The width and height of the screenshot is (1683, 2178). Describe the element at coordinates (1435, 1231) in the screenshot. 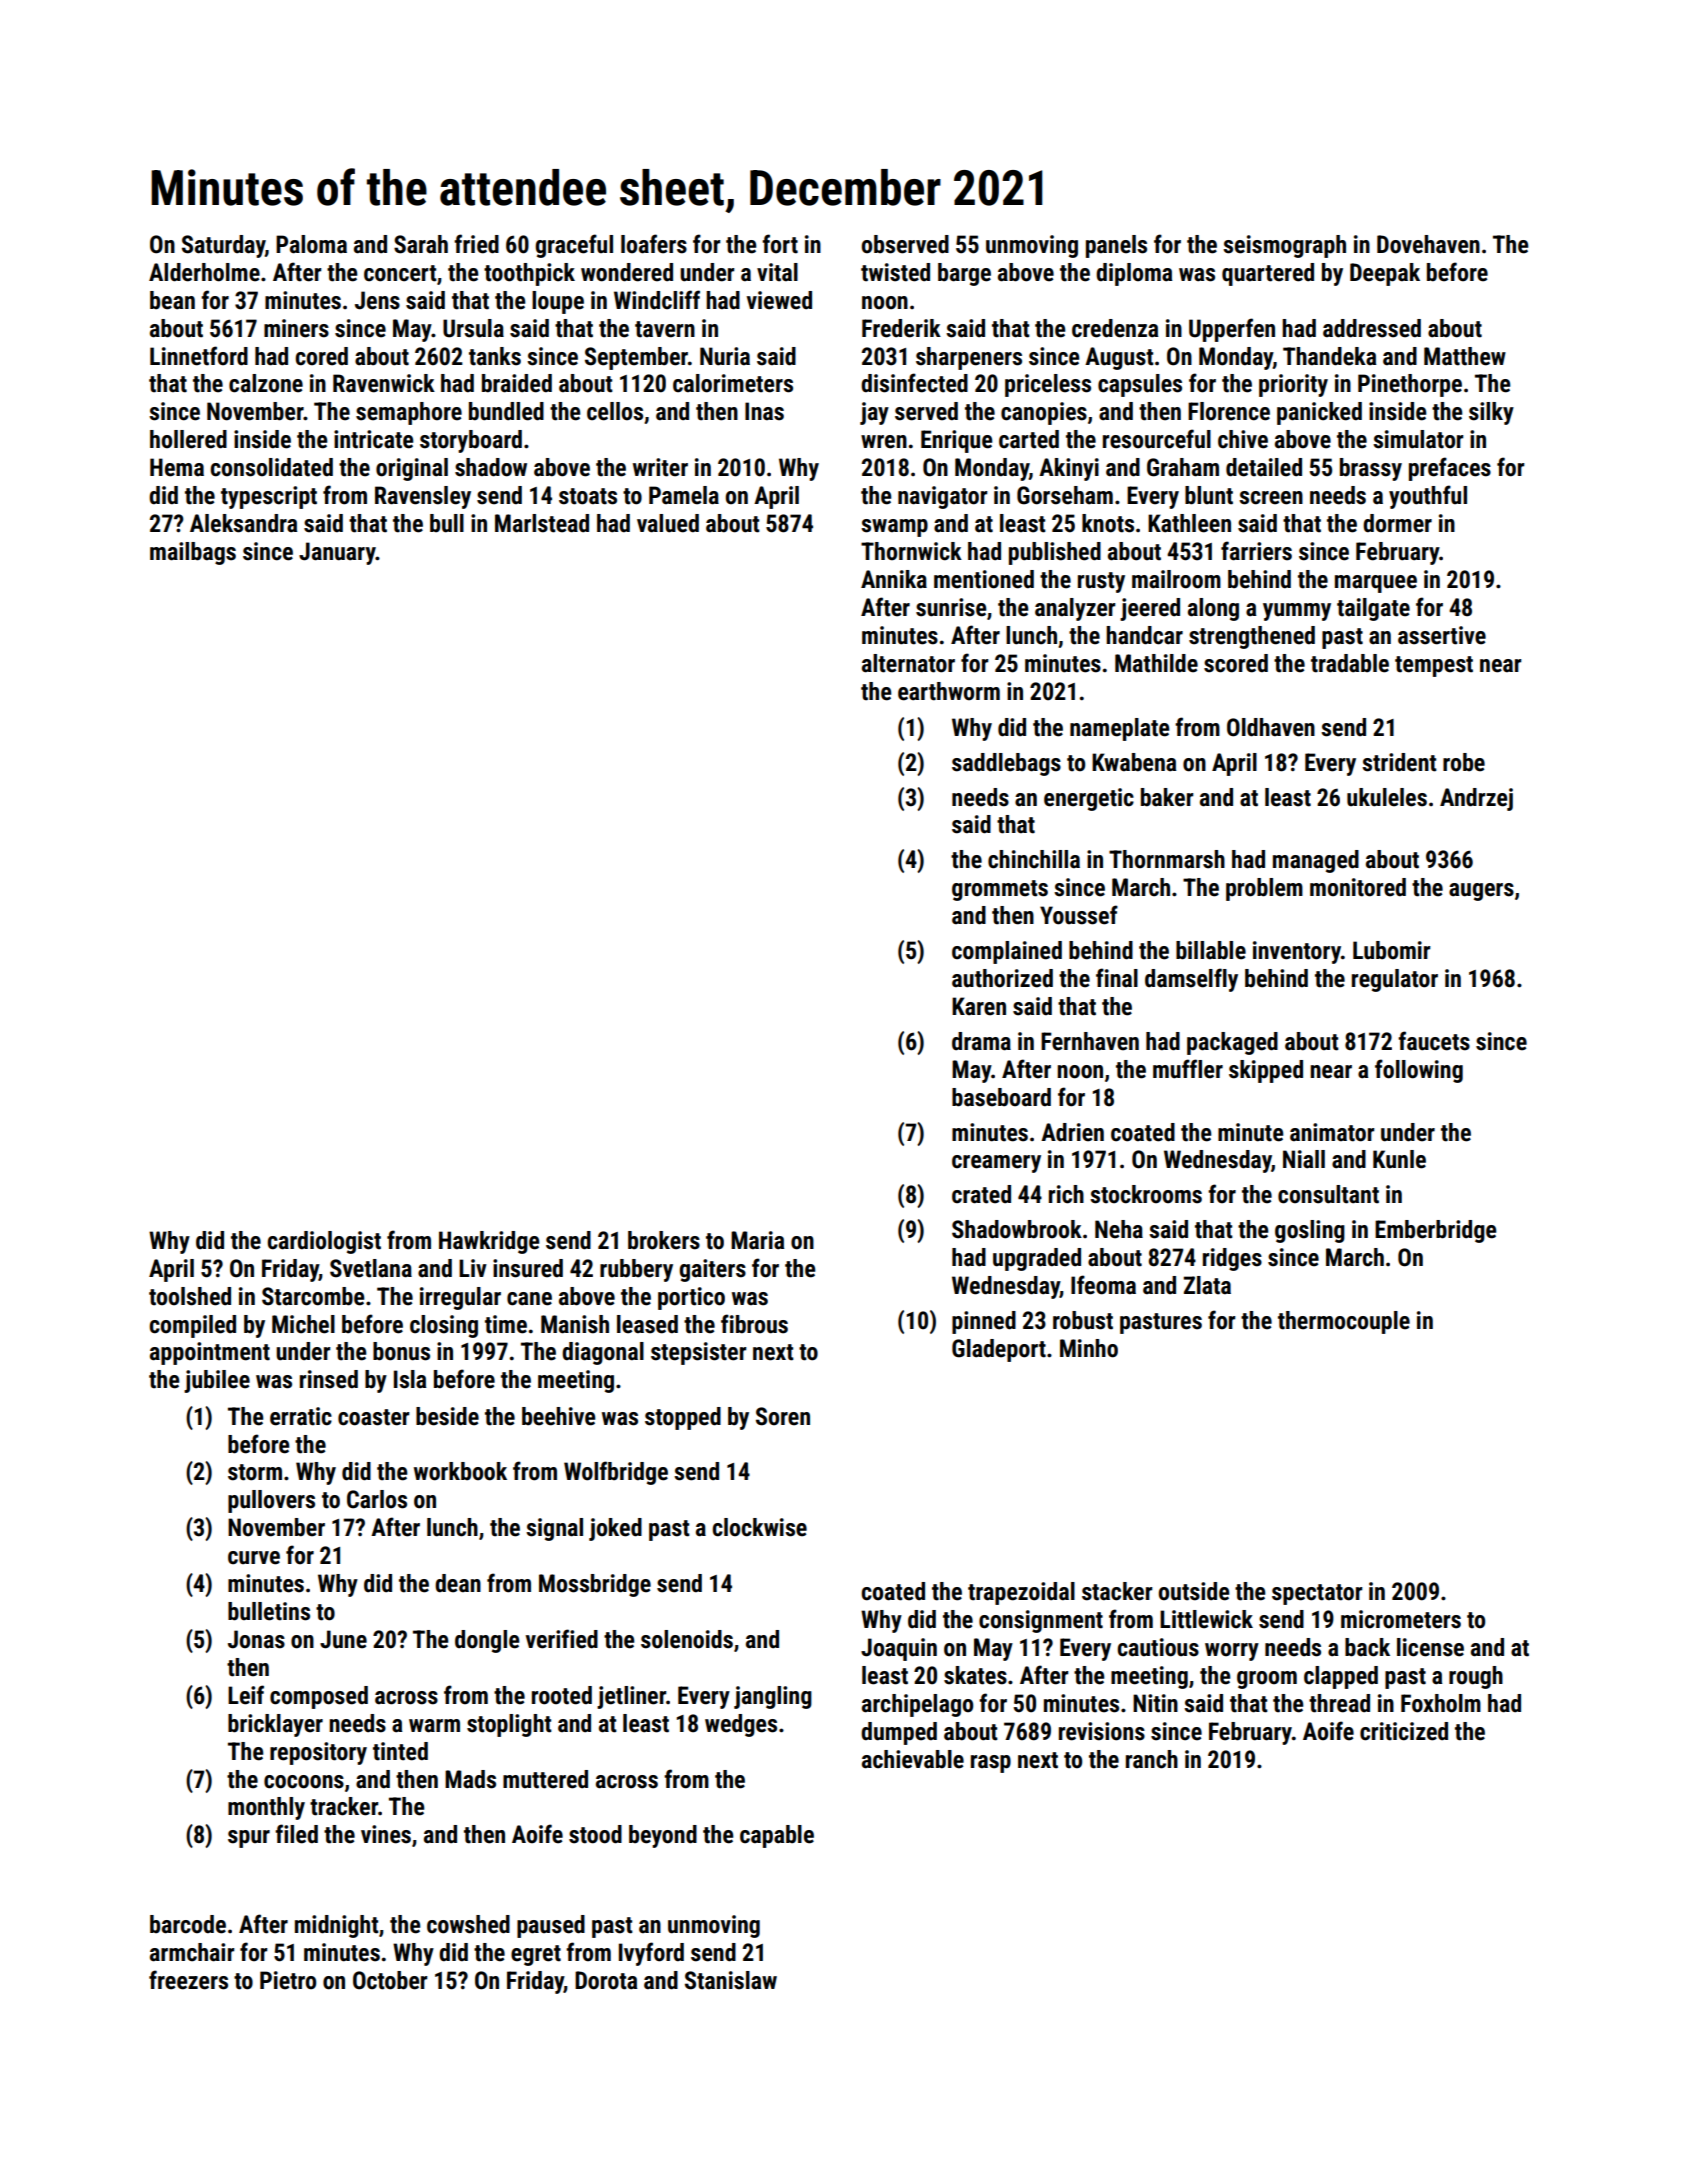

I see `Emberbridge` at that location.
